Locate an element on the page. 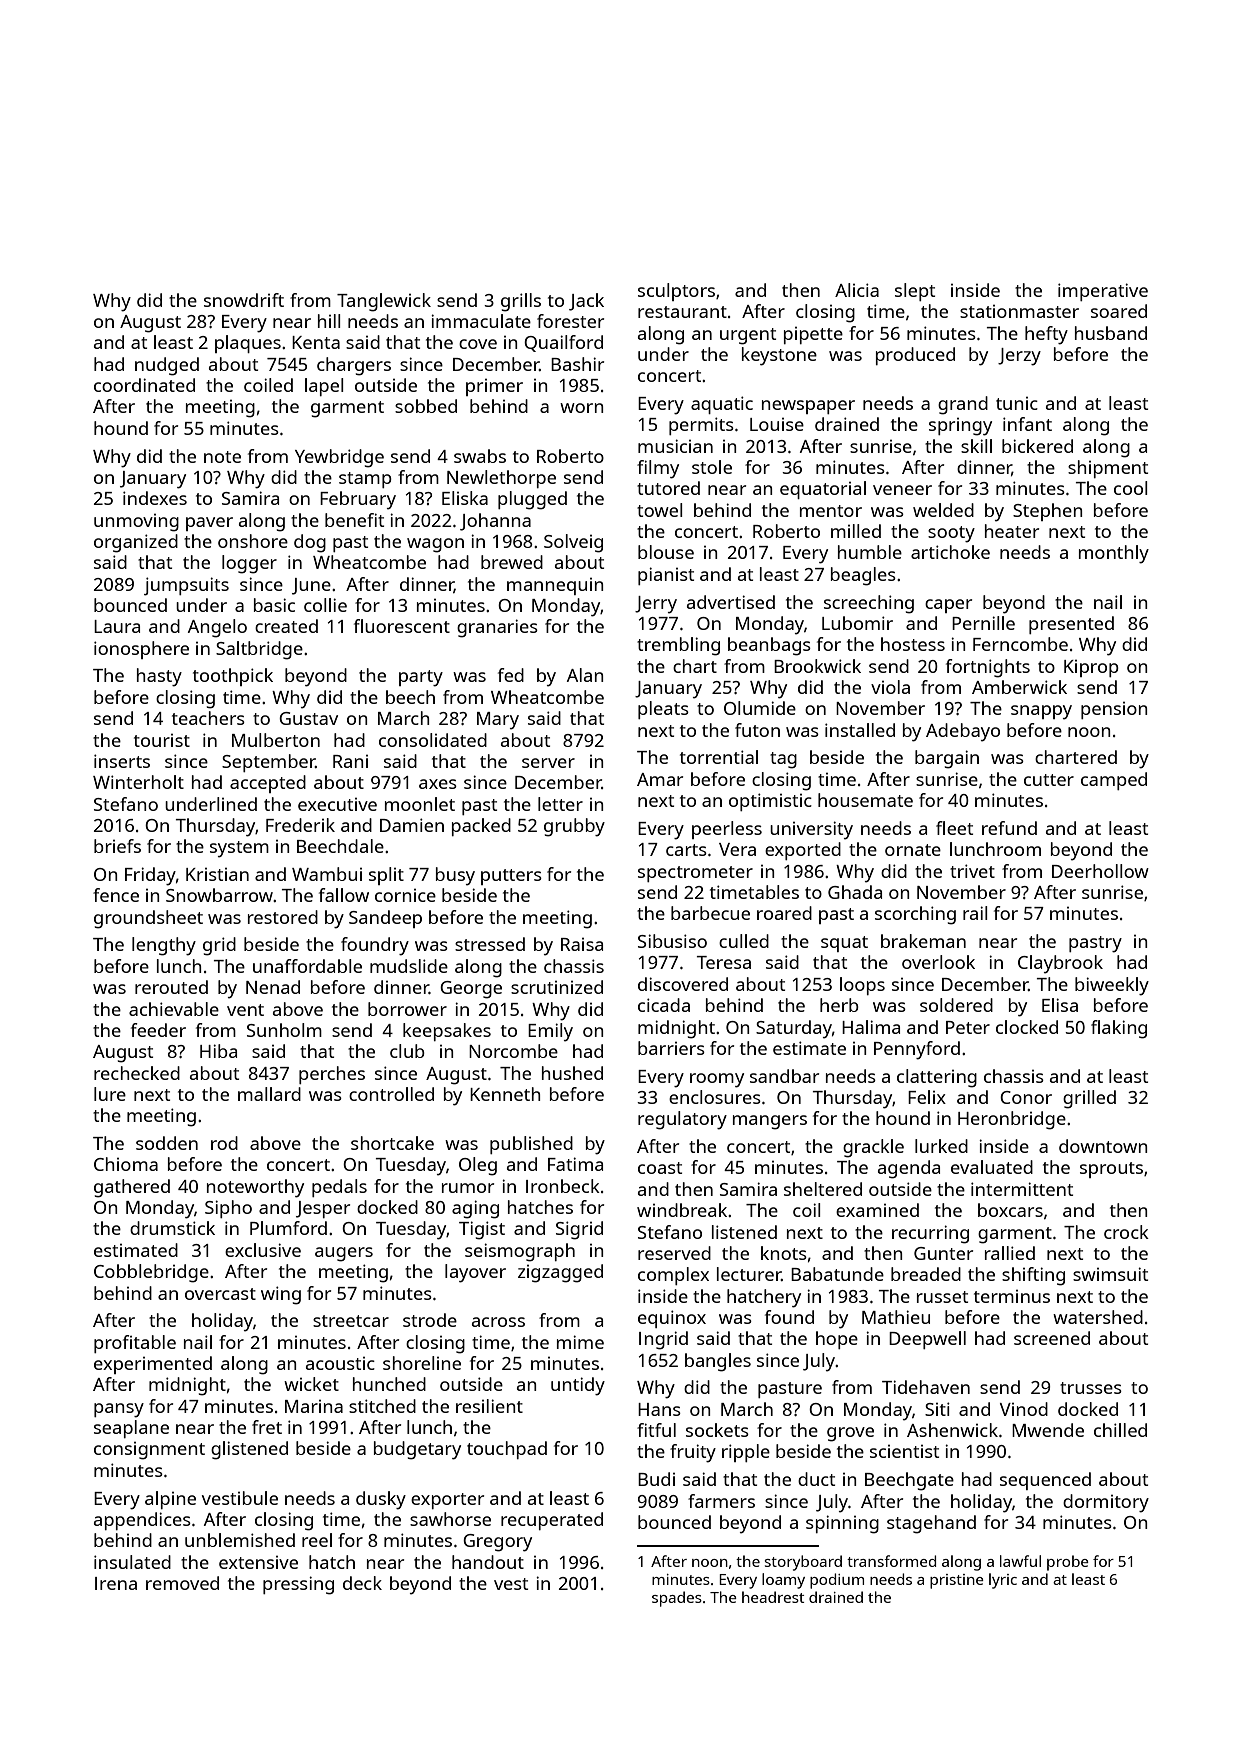  stationmaster is located at coordinates (1019, 311).
